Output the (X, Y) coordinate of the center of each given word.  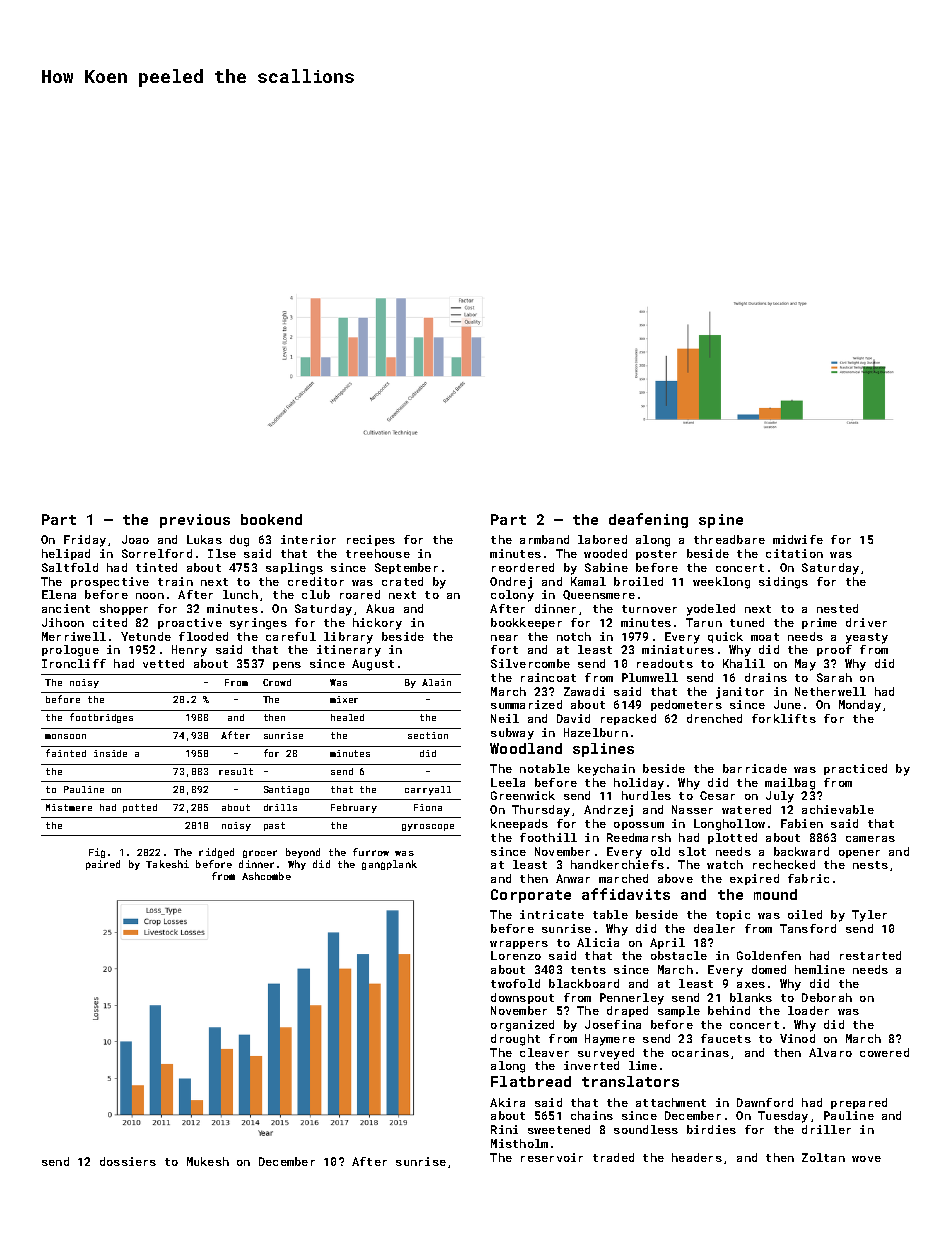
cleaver (544, 1052)
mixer (344, 699)
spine (721, 521)
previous (195, 521)
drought (515, 1040)
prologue (70, 651)
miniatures (678, 649)
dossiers (128, 1161)
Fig (97, 853)
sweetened (559, 1129)
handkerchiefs (617, 864)
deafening (648, 520)
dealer (714, 928)
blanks (751, 997)
